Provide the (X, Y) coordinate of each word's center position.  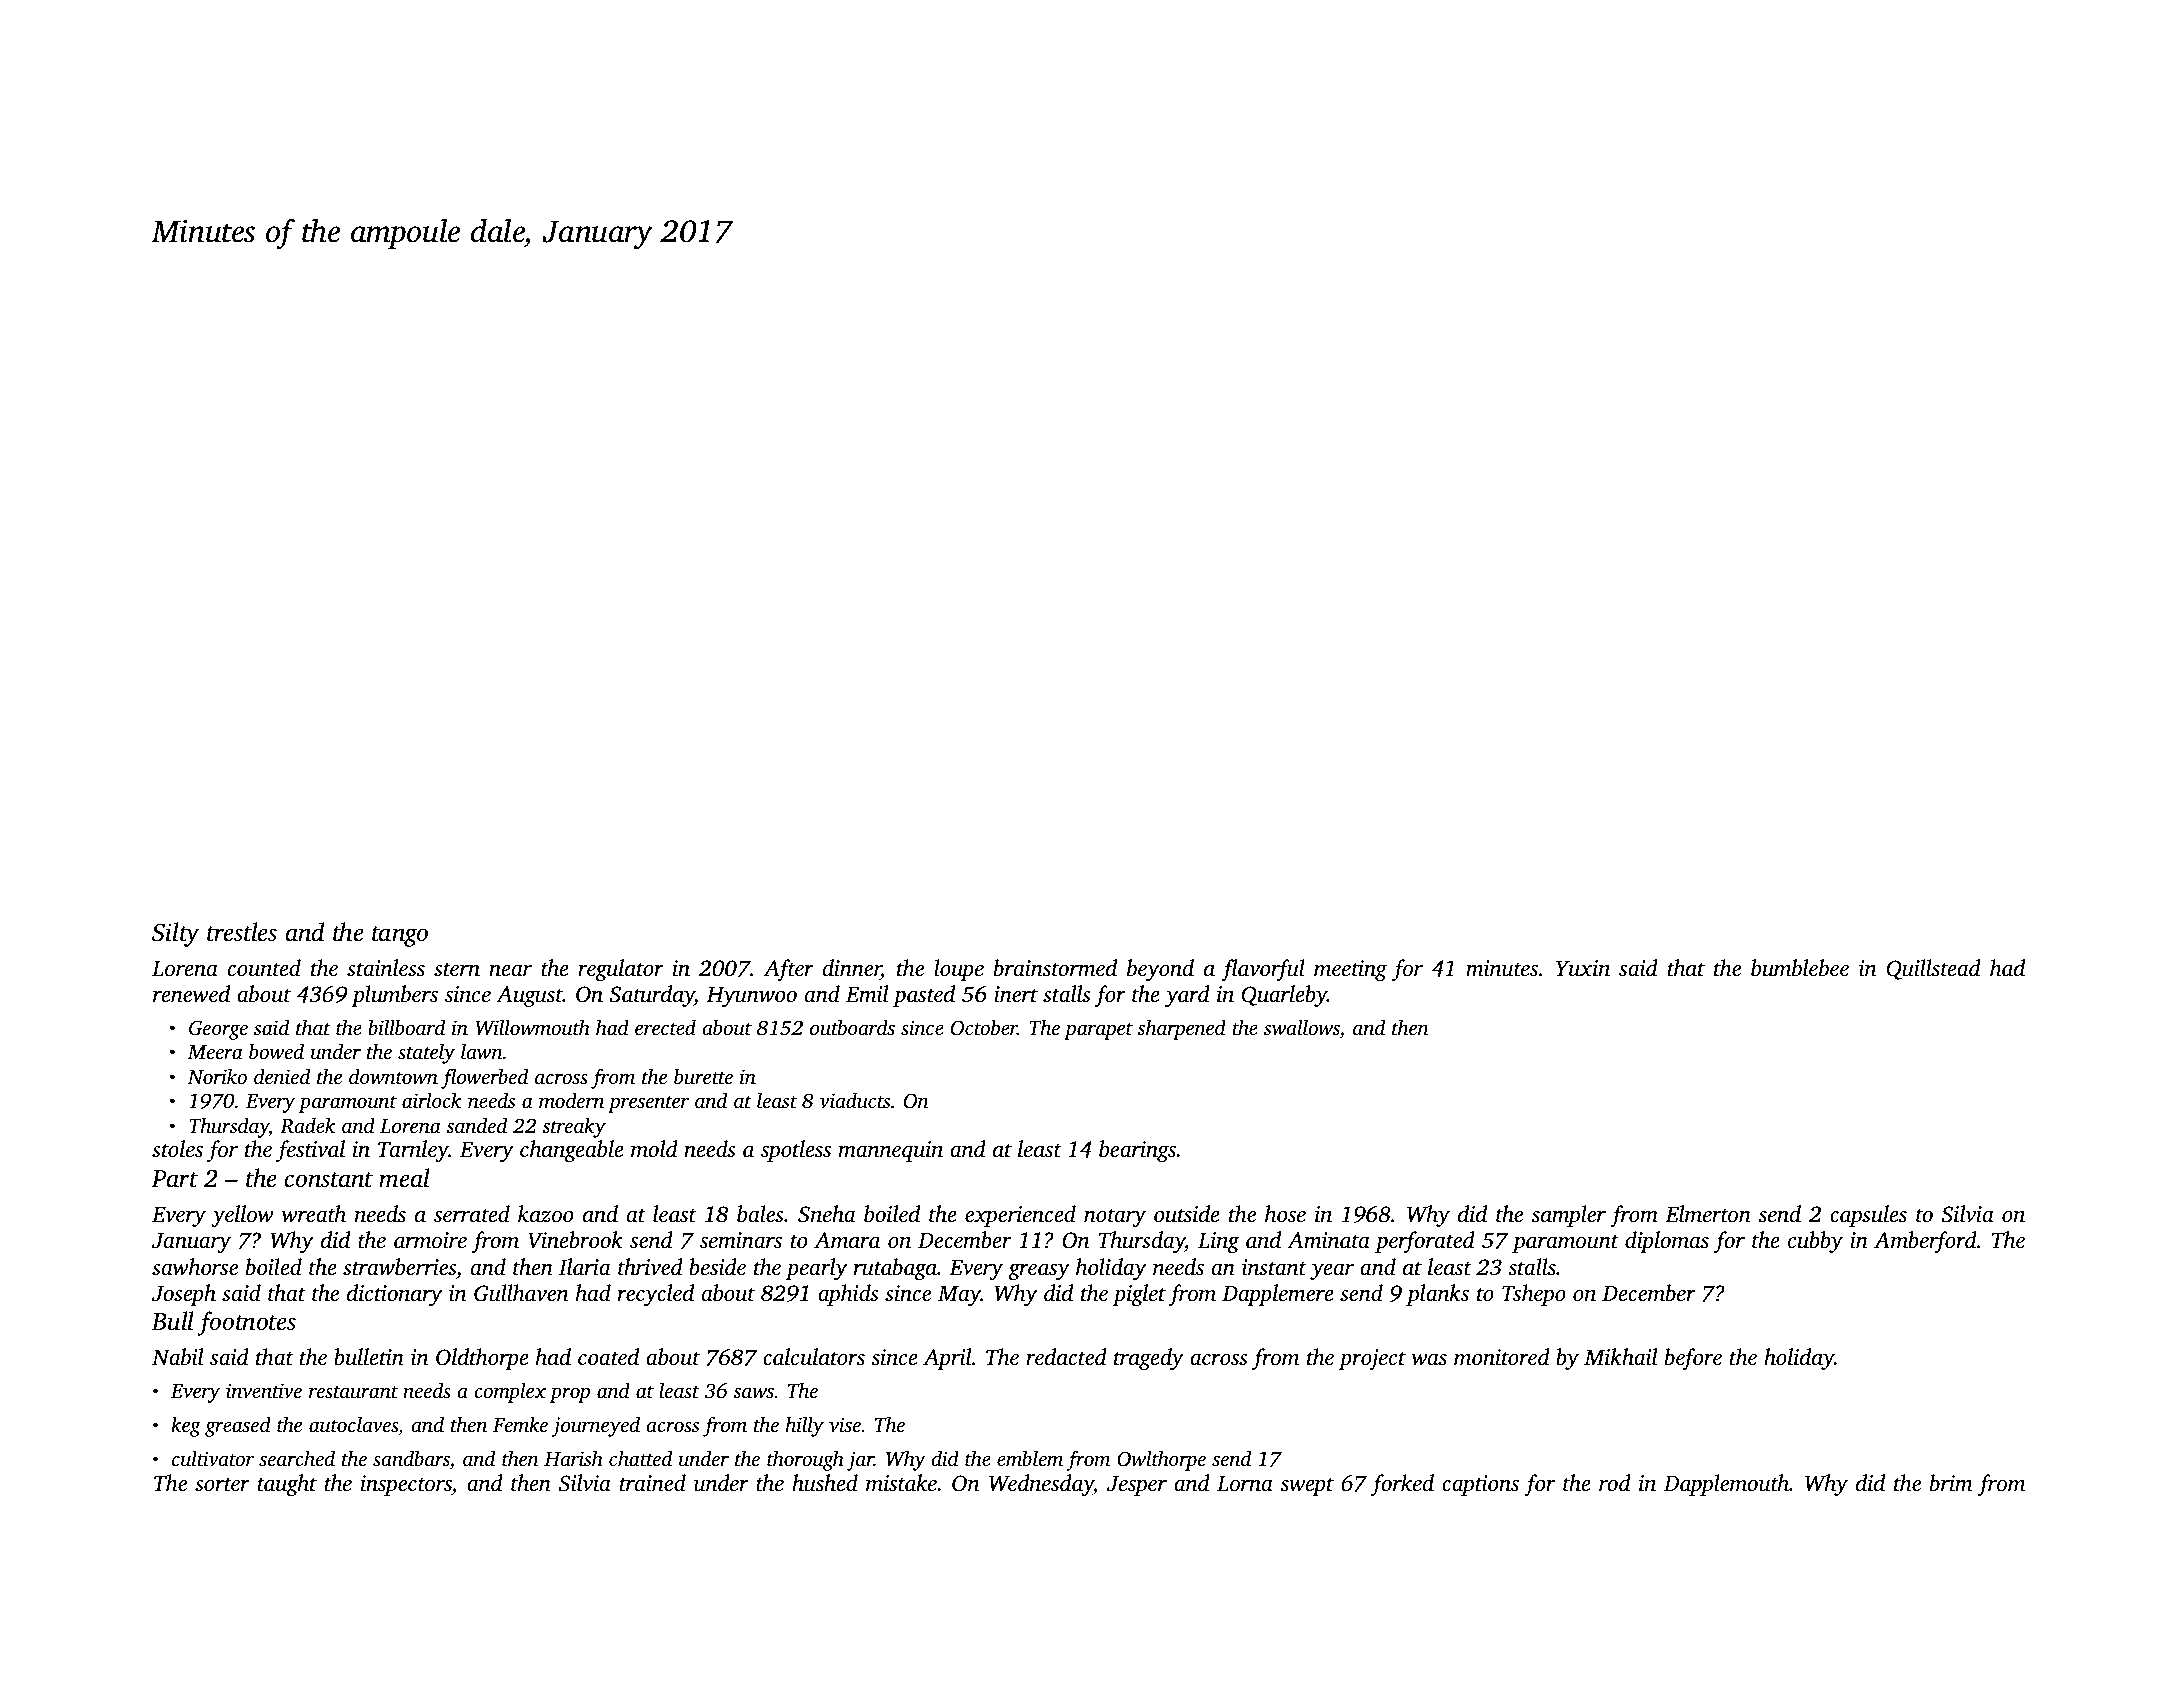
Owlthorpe (1161, 1460)
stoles (177, 1149)
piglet (1139, 1295)
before (1693, 1359)
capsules (1868, 1216)
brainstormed (1055, 968)
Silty (175, 934)
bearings (1137, 1151)
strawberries (399, 1267)
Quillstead (1934, 969)
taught (287, 1485)
